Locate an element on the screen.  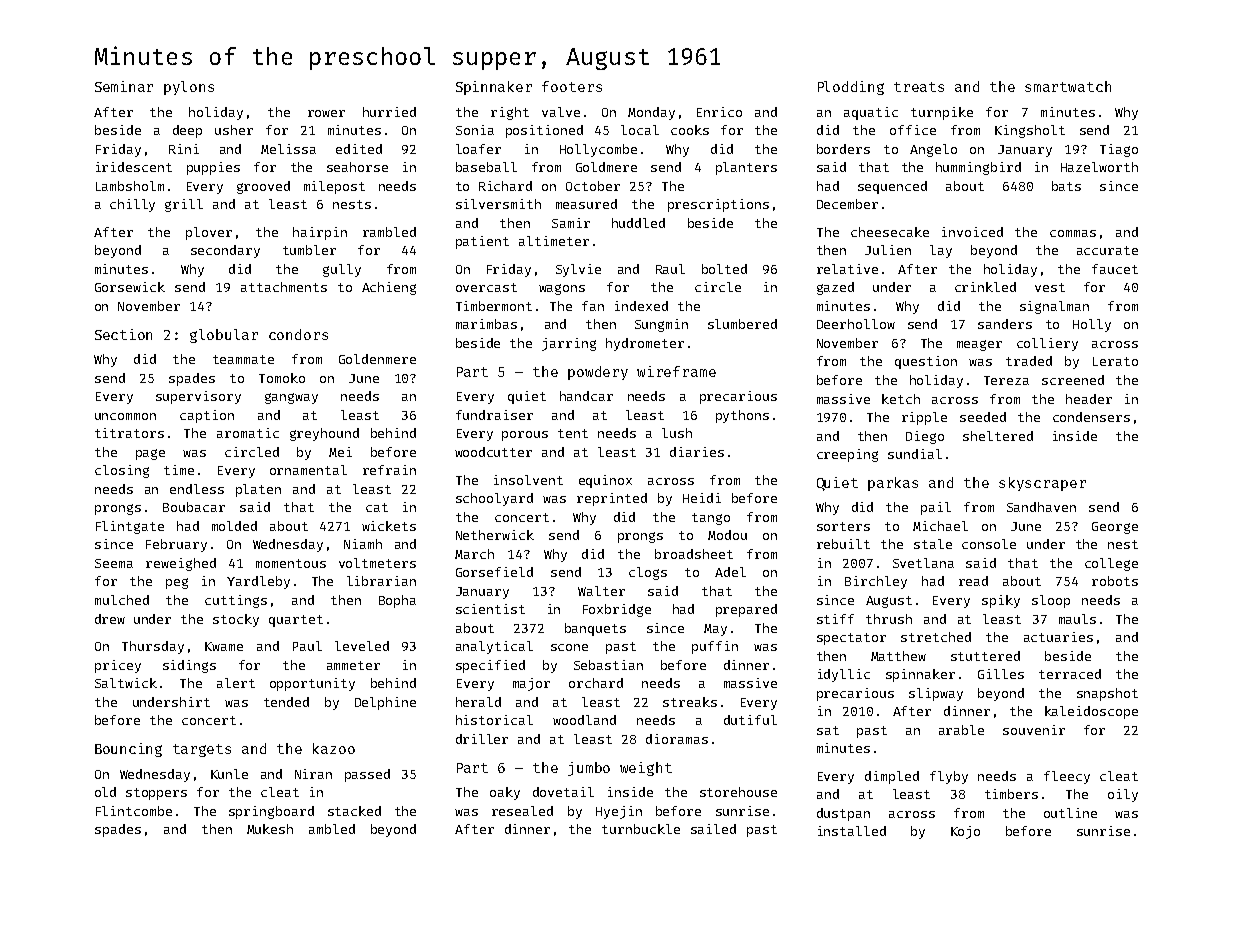
Flintcombe is located at coordinates (134, 811).
